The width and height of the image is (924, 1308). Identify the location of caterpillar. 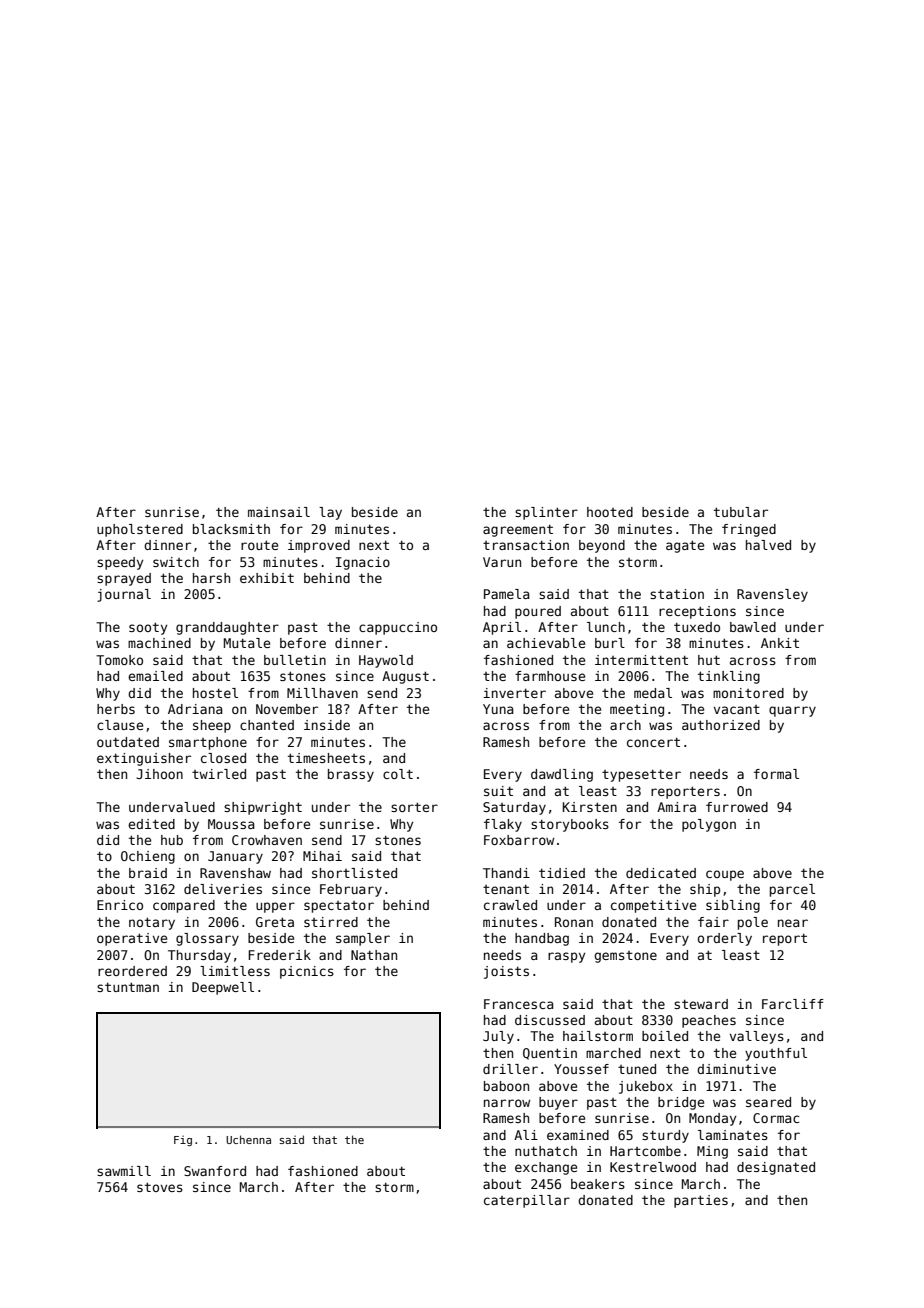
(527, 1201).
